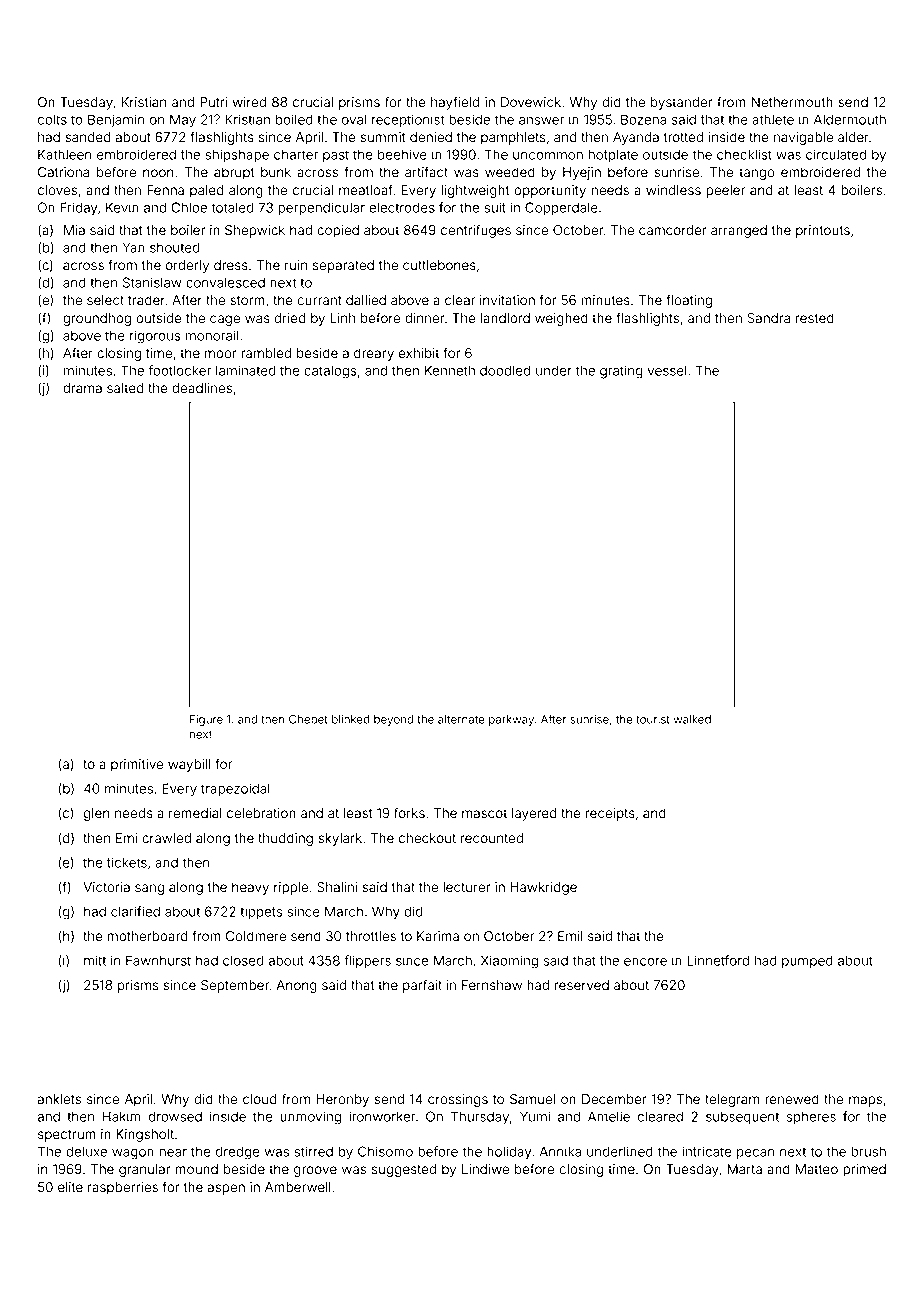 This screenshot has width=924, height=1308. Describe the element at coordinates (815, 318) in the screenshot. I see `rested` at that location.
